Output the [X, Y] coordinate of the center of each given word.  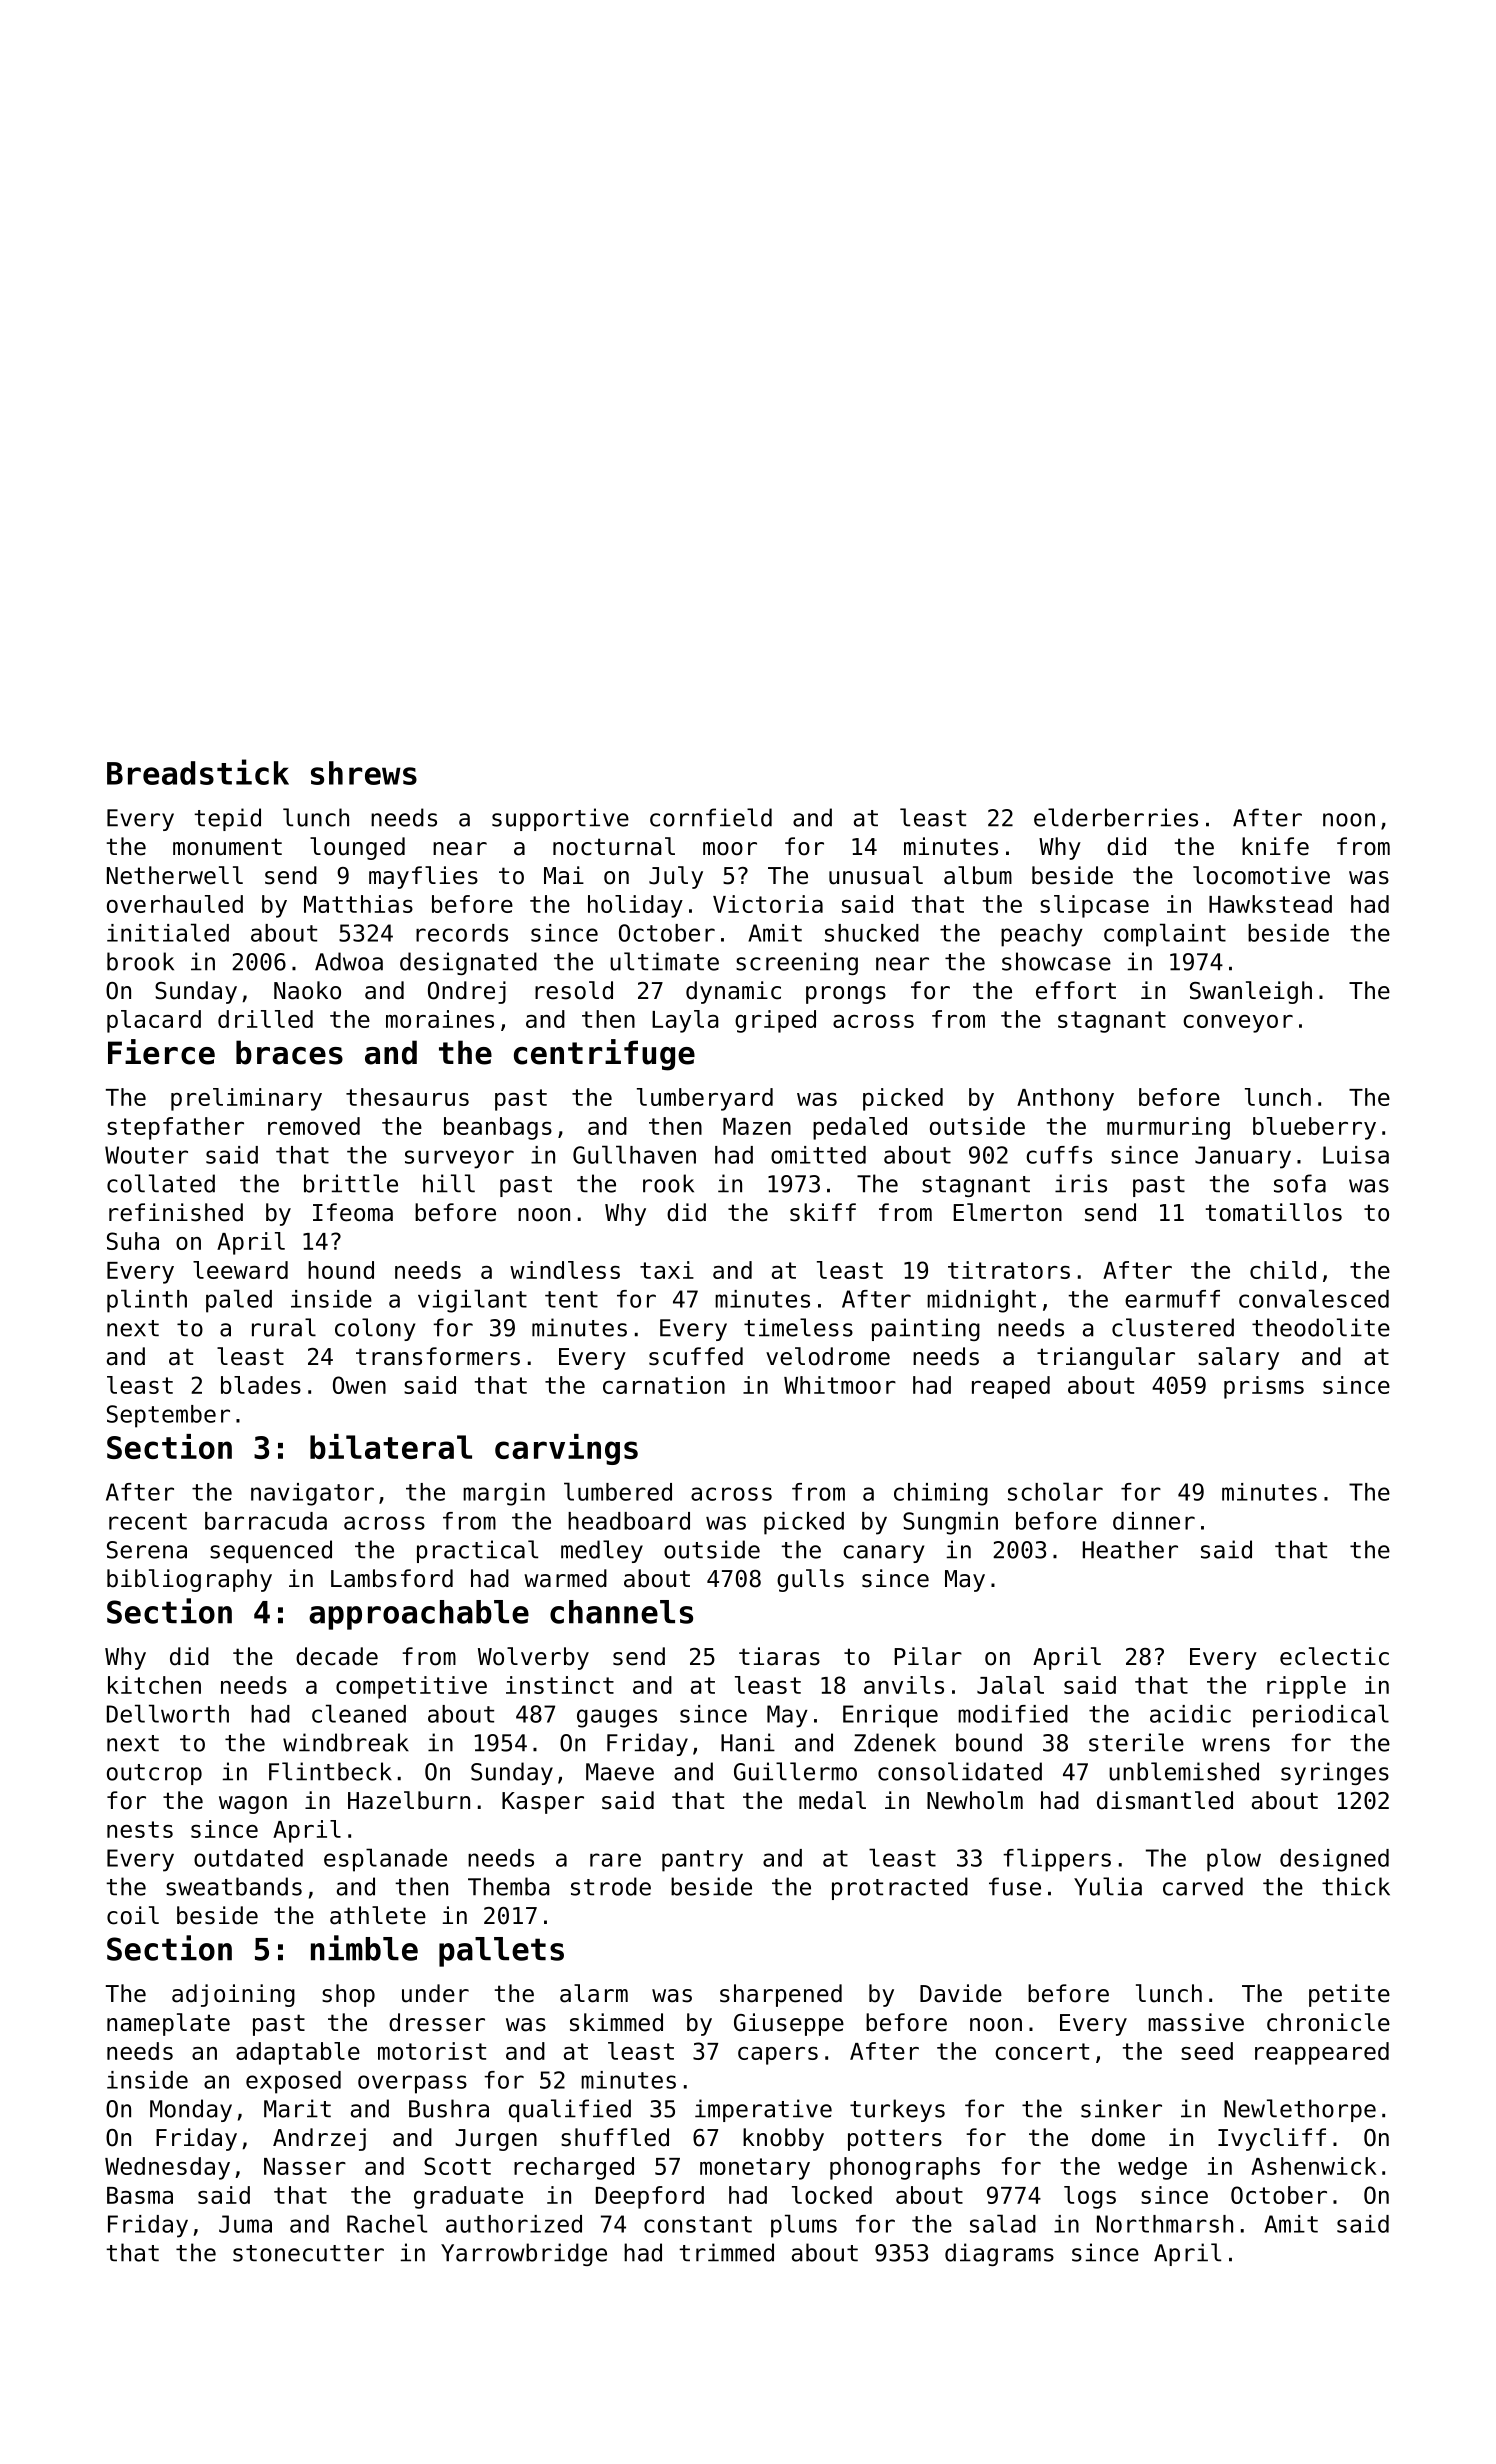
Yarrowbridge [524, 2254]
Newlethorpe [1300, 2110]
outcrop [154, 1774]
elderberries [1116, 817]
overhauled [175, 904]
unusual [876, 875]
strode [611, 1886]
